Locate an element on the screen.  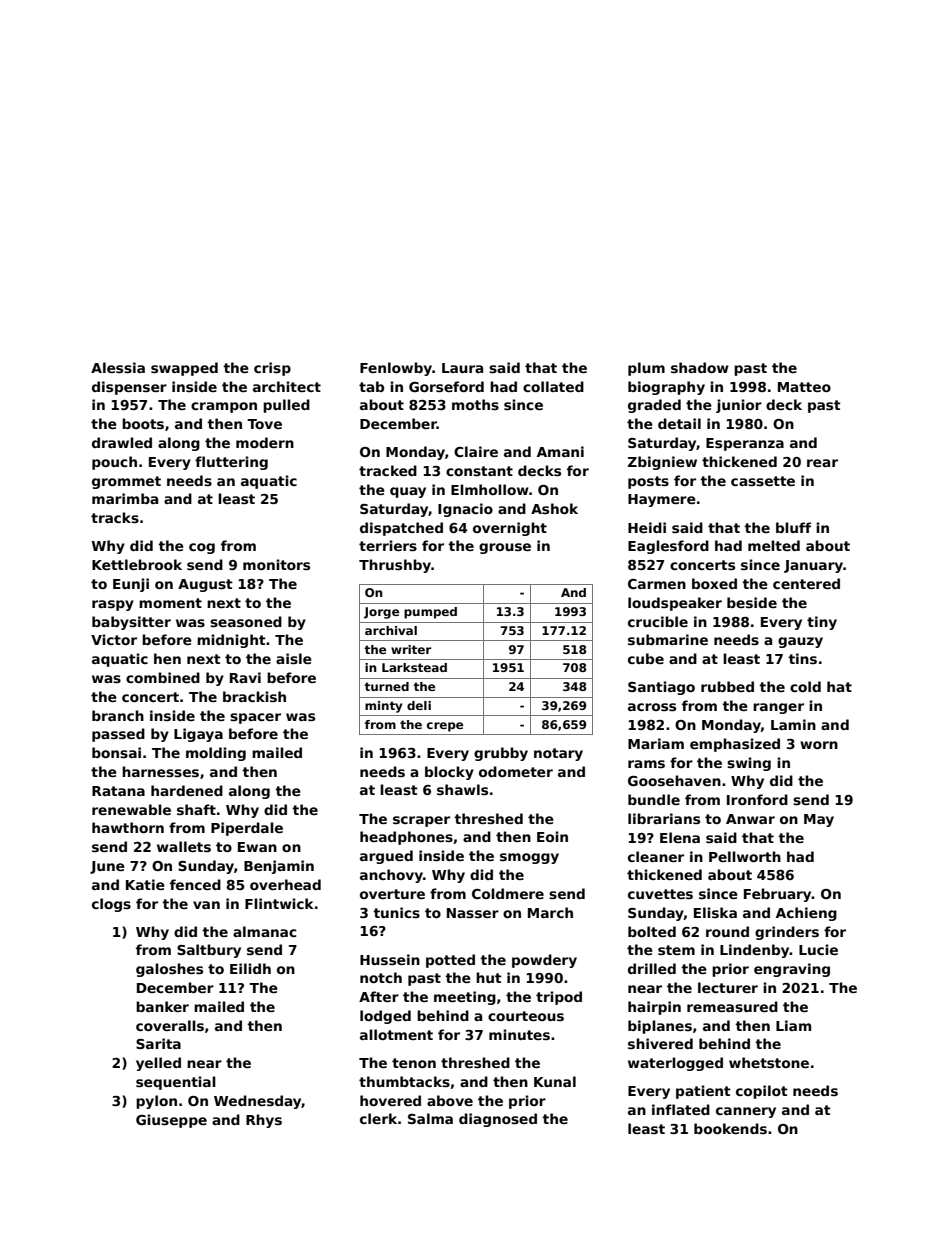
shadow is located at coordinates (700, 367).
